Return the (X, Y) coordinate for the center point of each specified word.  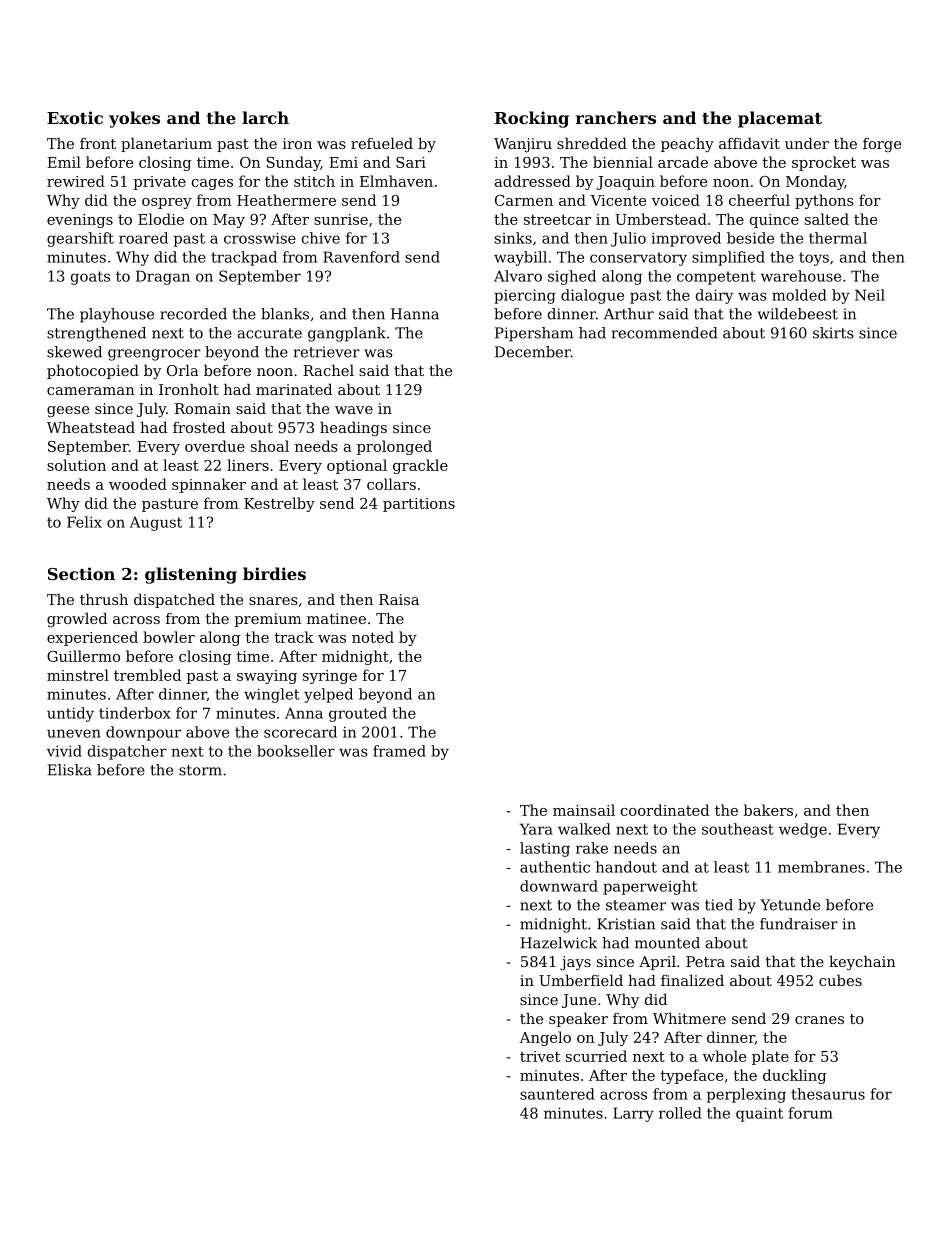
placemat (780, 119)
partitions (419, 505)
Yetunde (790, 905)
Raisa (399, 599)
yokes (134, 119)
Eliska (70, 770)
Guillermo (83, 656)
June (579, 1001)
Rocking (532, 119)
